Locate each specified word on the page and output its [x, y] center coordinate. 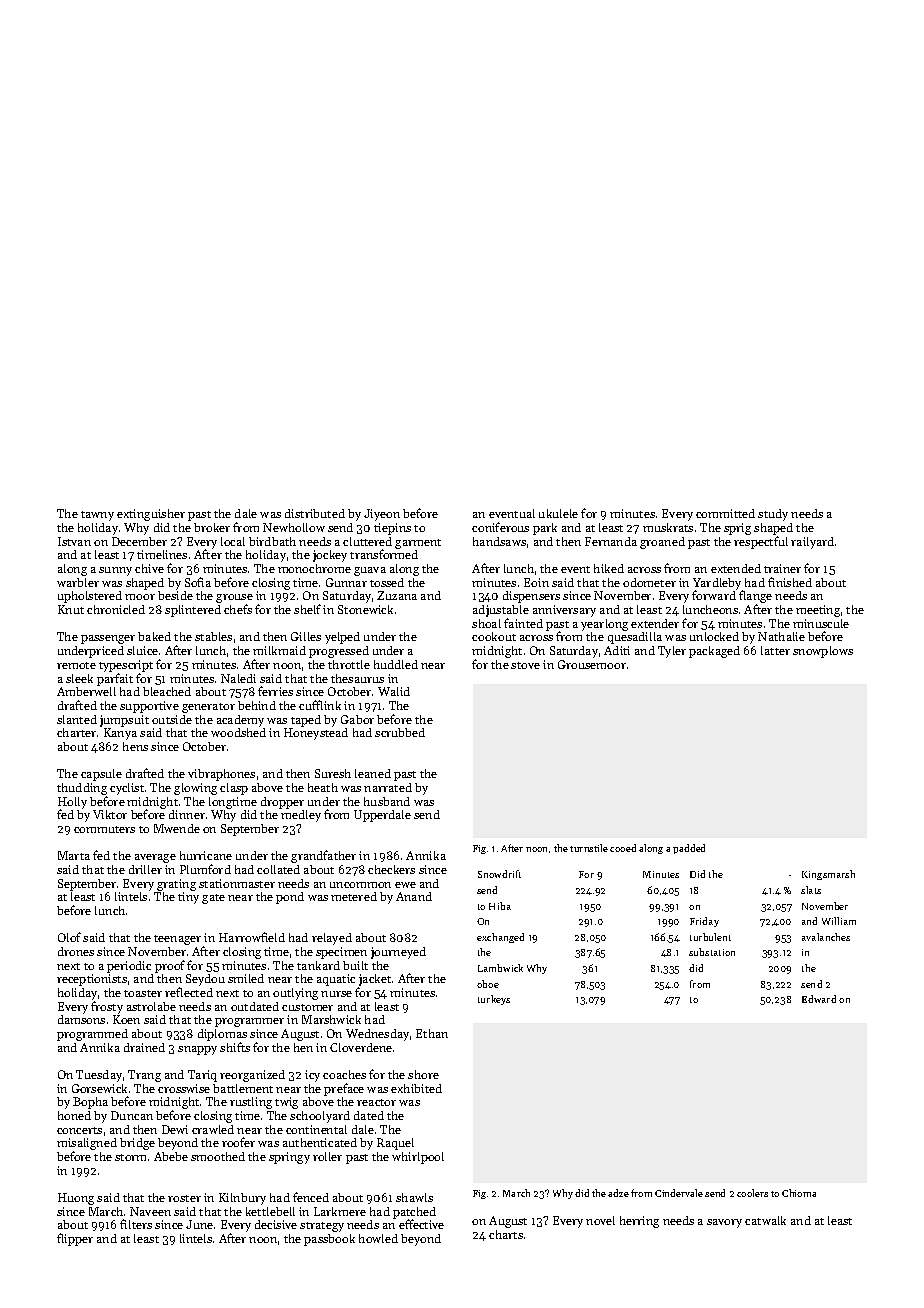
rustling [251, 1103]
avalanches [826, 937]
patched [414, 1213]
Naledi [238, 678]
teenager [177, 940]
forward [714, 595]
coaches [344, 1074]
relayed [332, 939]
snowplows [823, 652]
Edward [819, 999]
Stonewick [365, 609]
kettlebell [270, 1211]
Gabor [357, 719]
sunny [115, 571]
